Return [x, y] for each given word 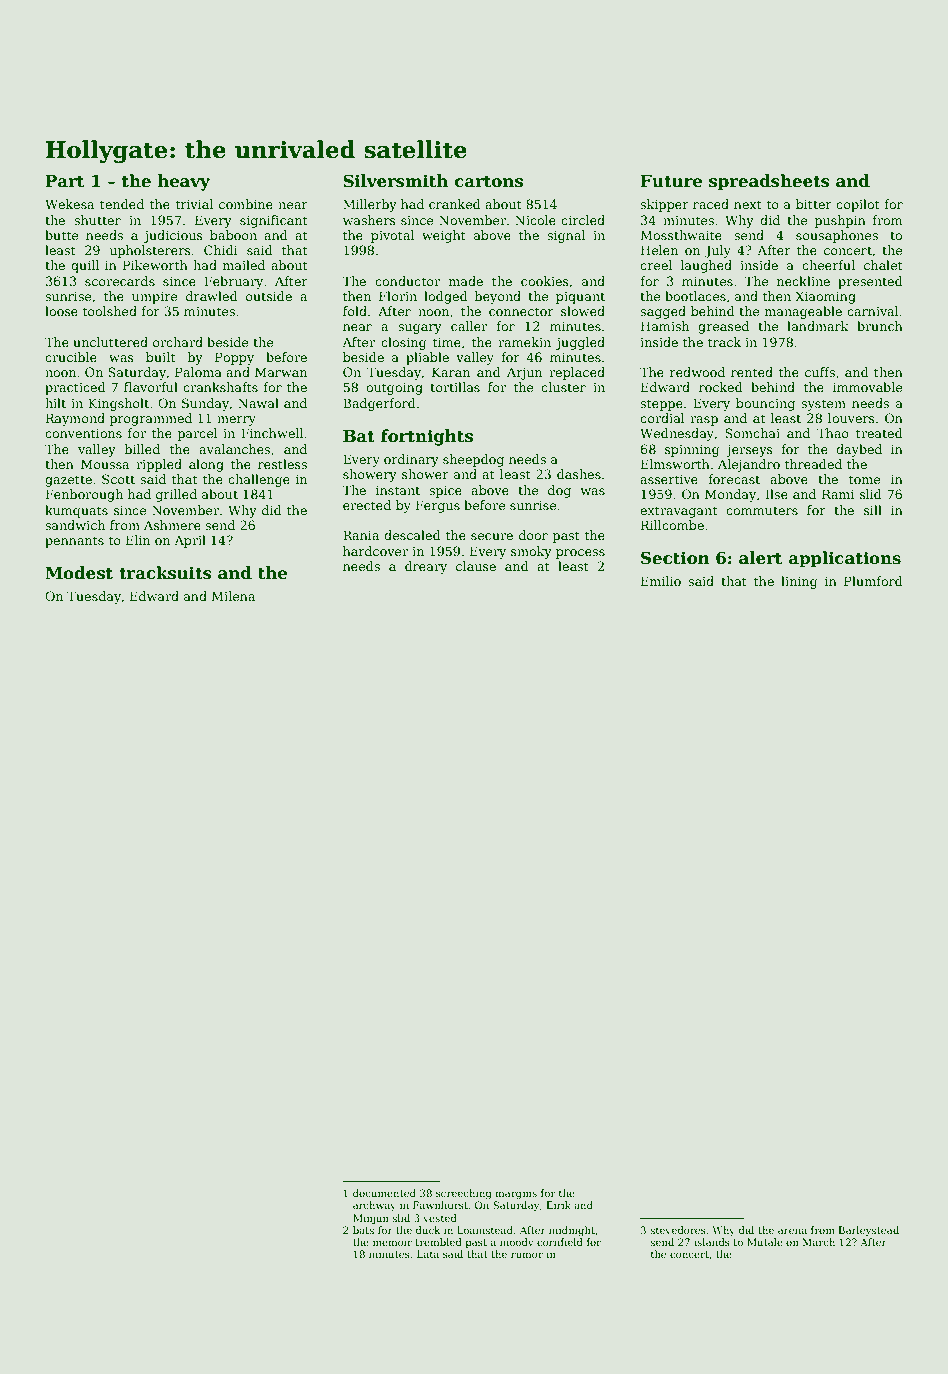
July [718, 251]
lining [799, 582]
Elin [138, 540]
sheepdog [473, 460]
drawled [212, 296]
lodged [446, 297]
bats [363, 1230]
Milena [233, 596]
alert [760, 558]
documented [384, 1193]
